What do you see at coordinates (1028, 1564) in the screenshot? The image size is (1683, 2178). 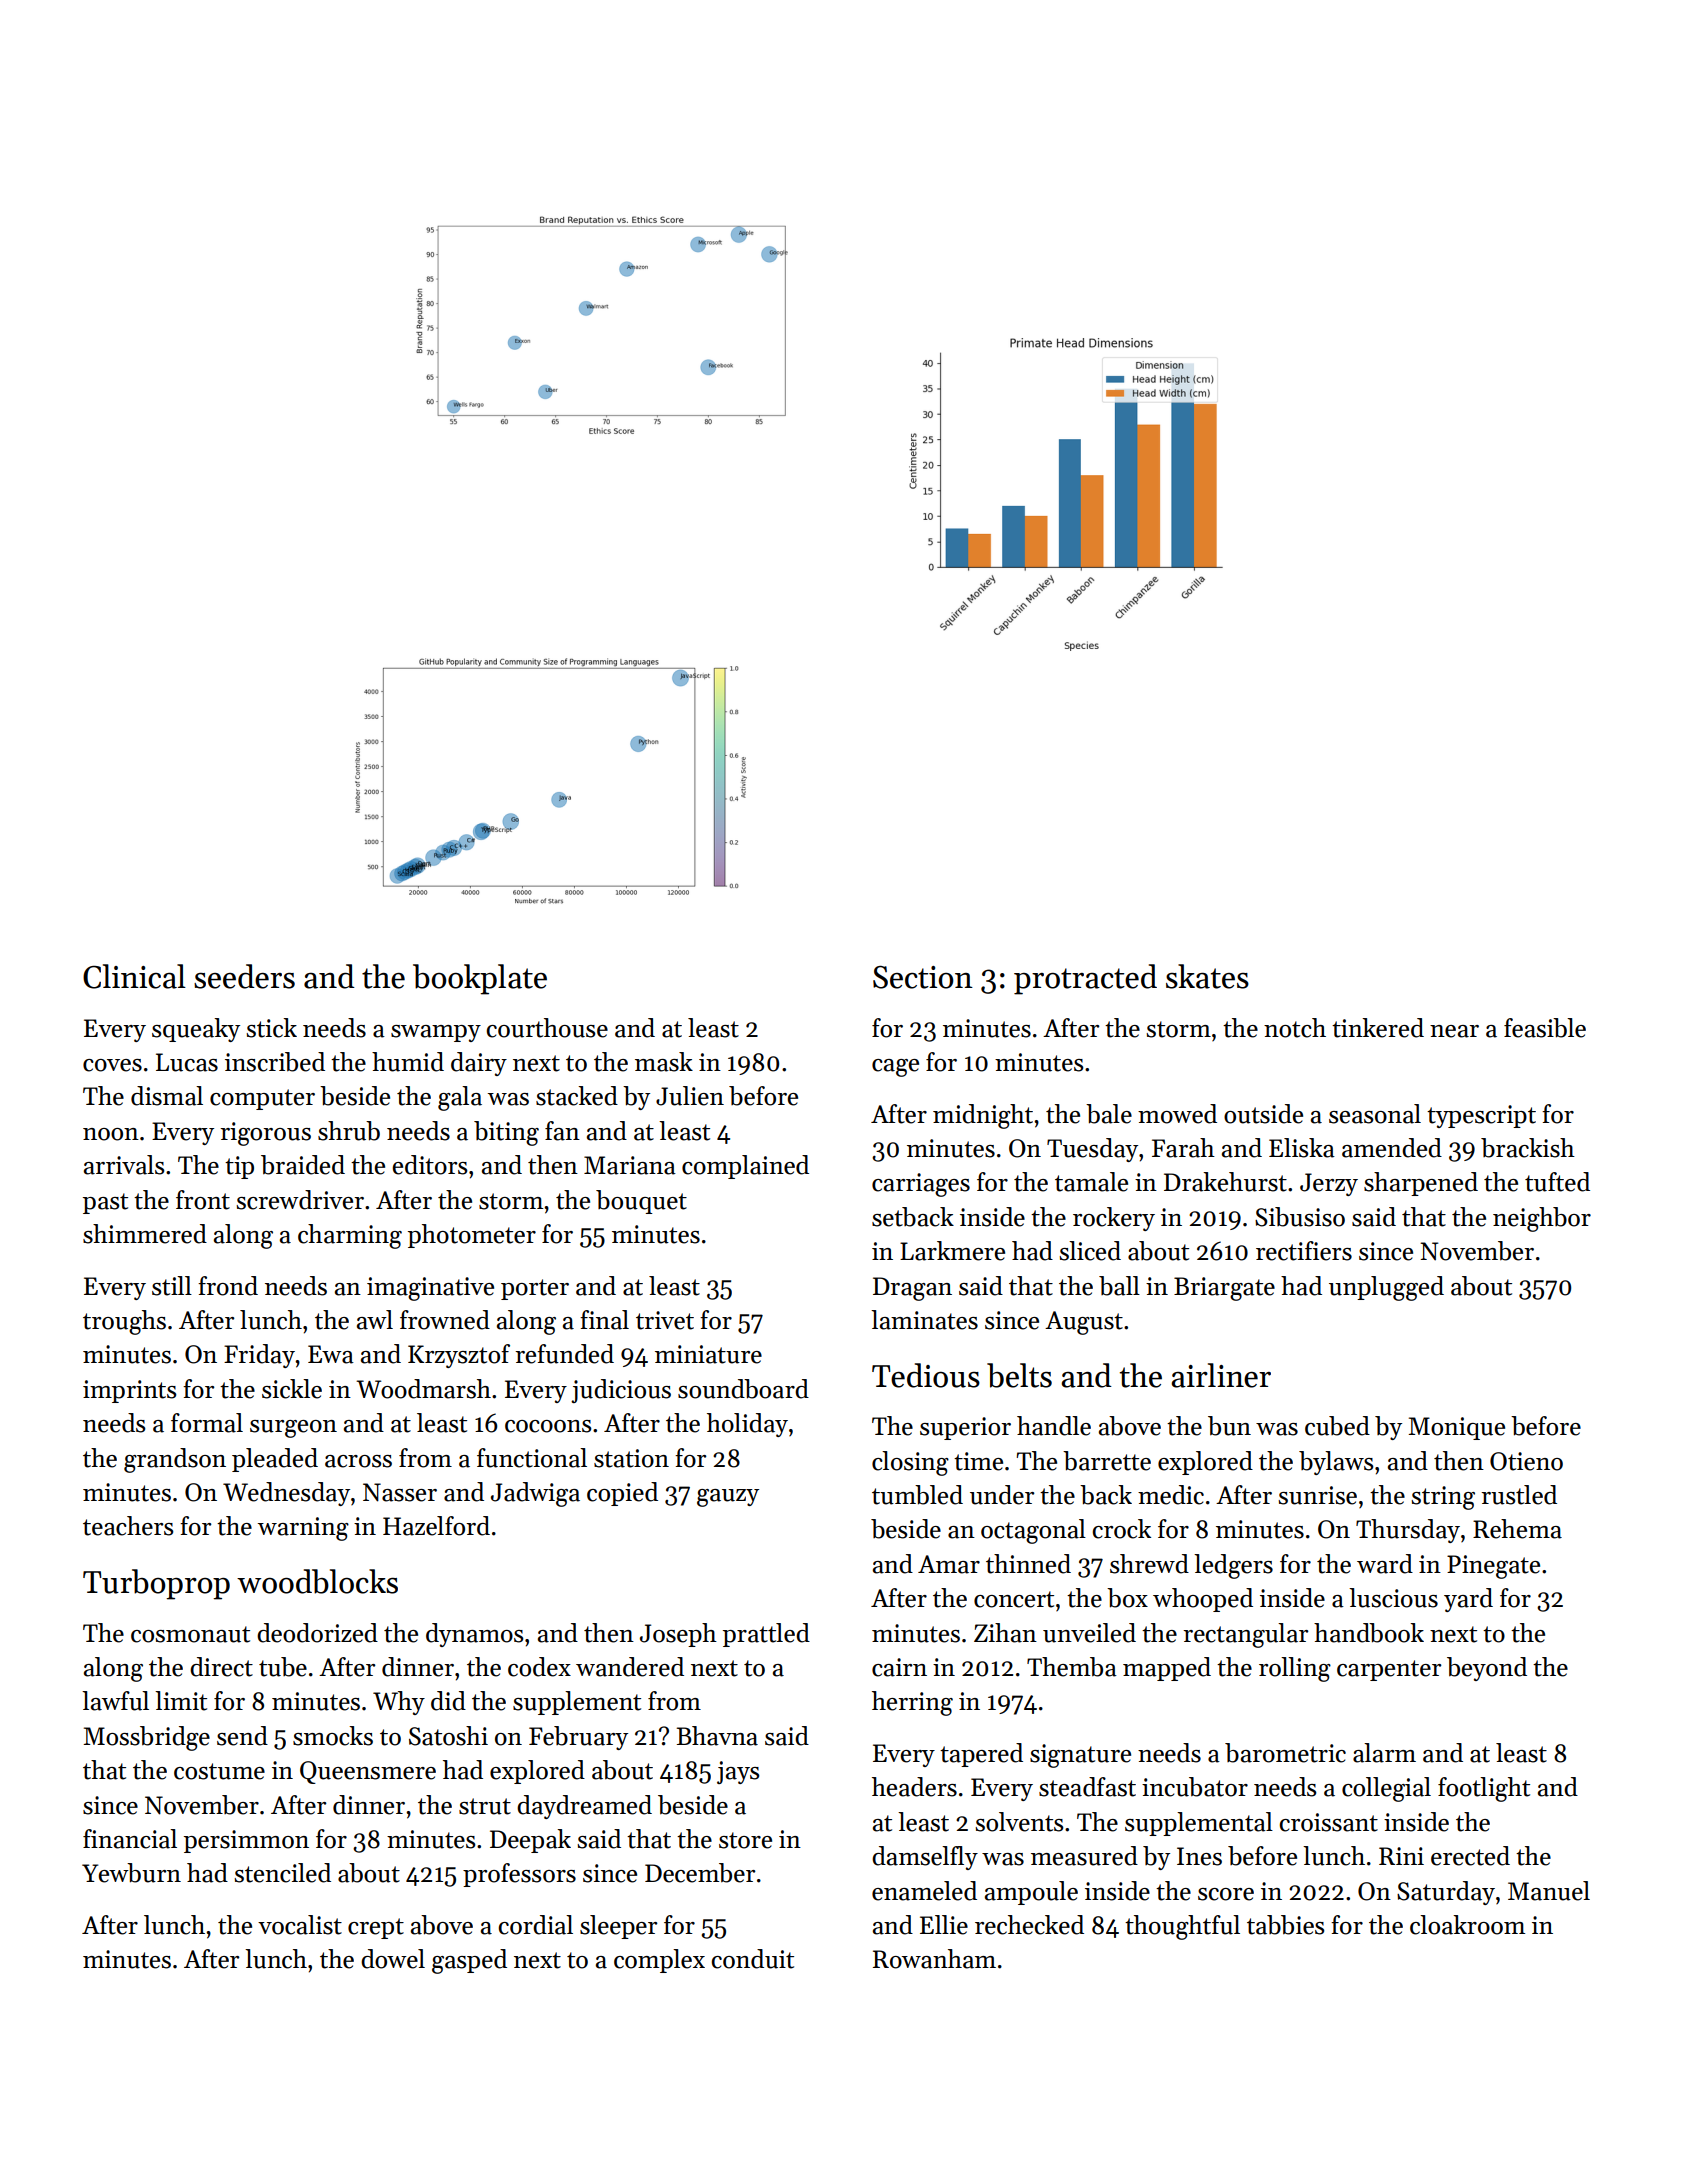 I see `thinned` at bounding box center [1028, 1564].
